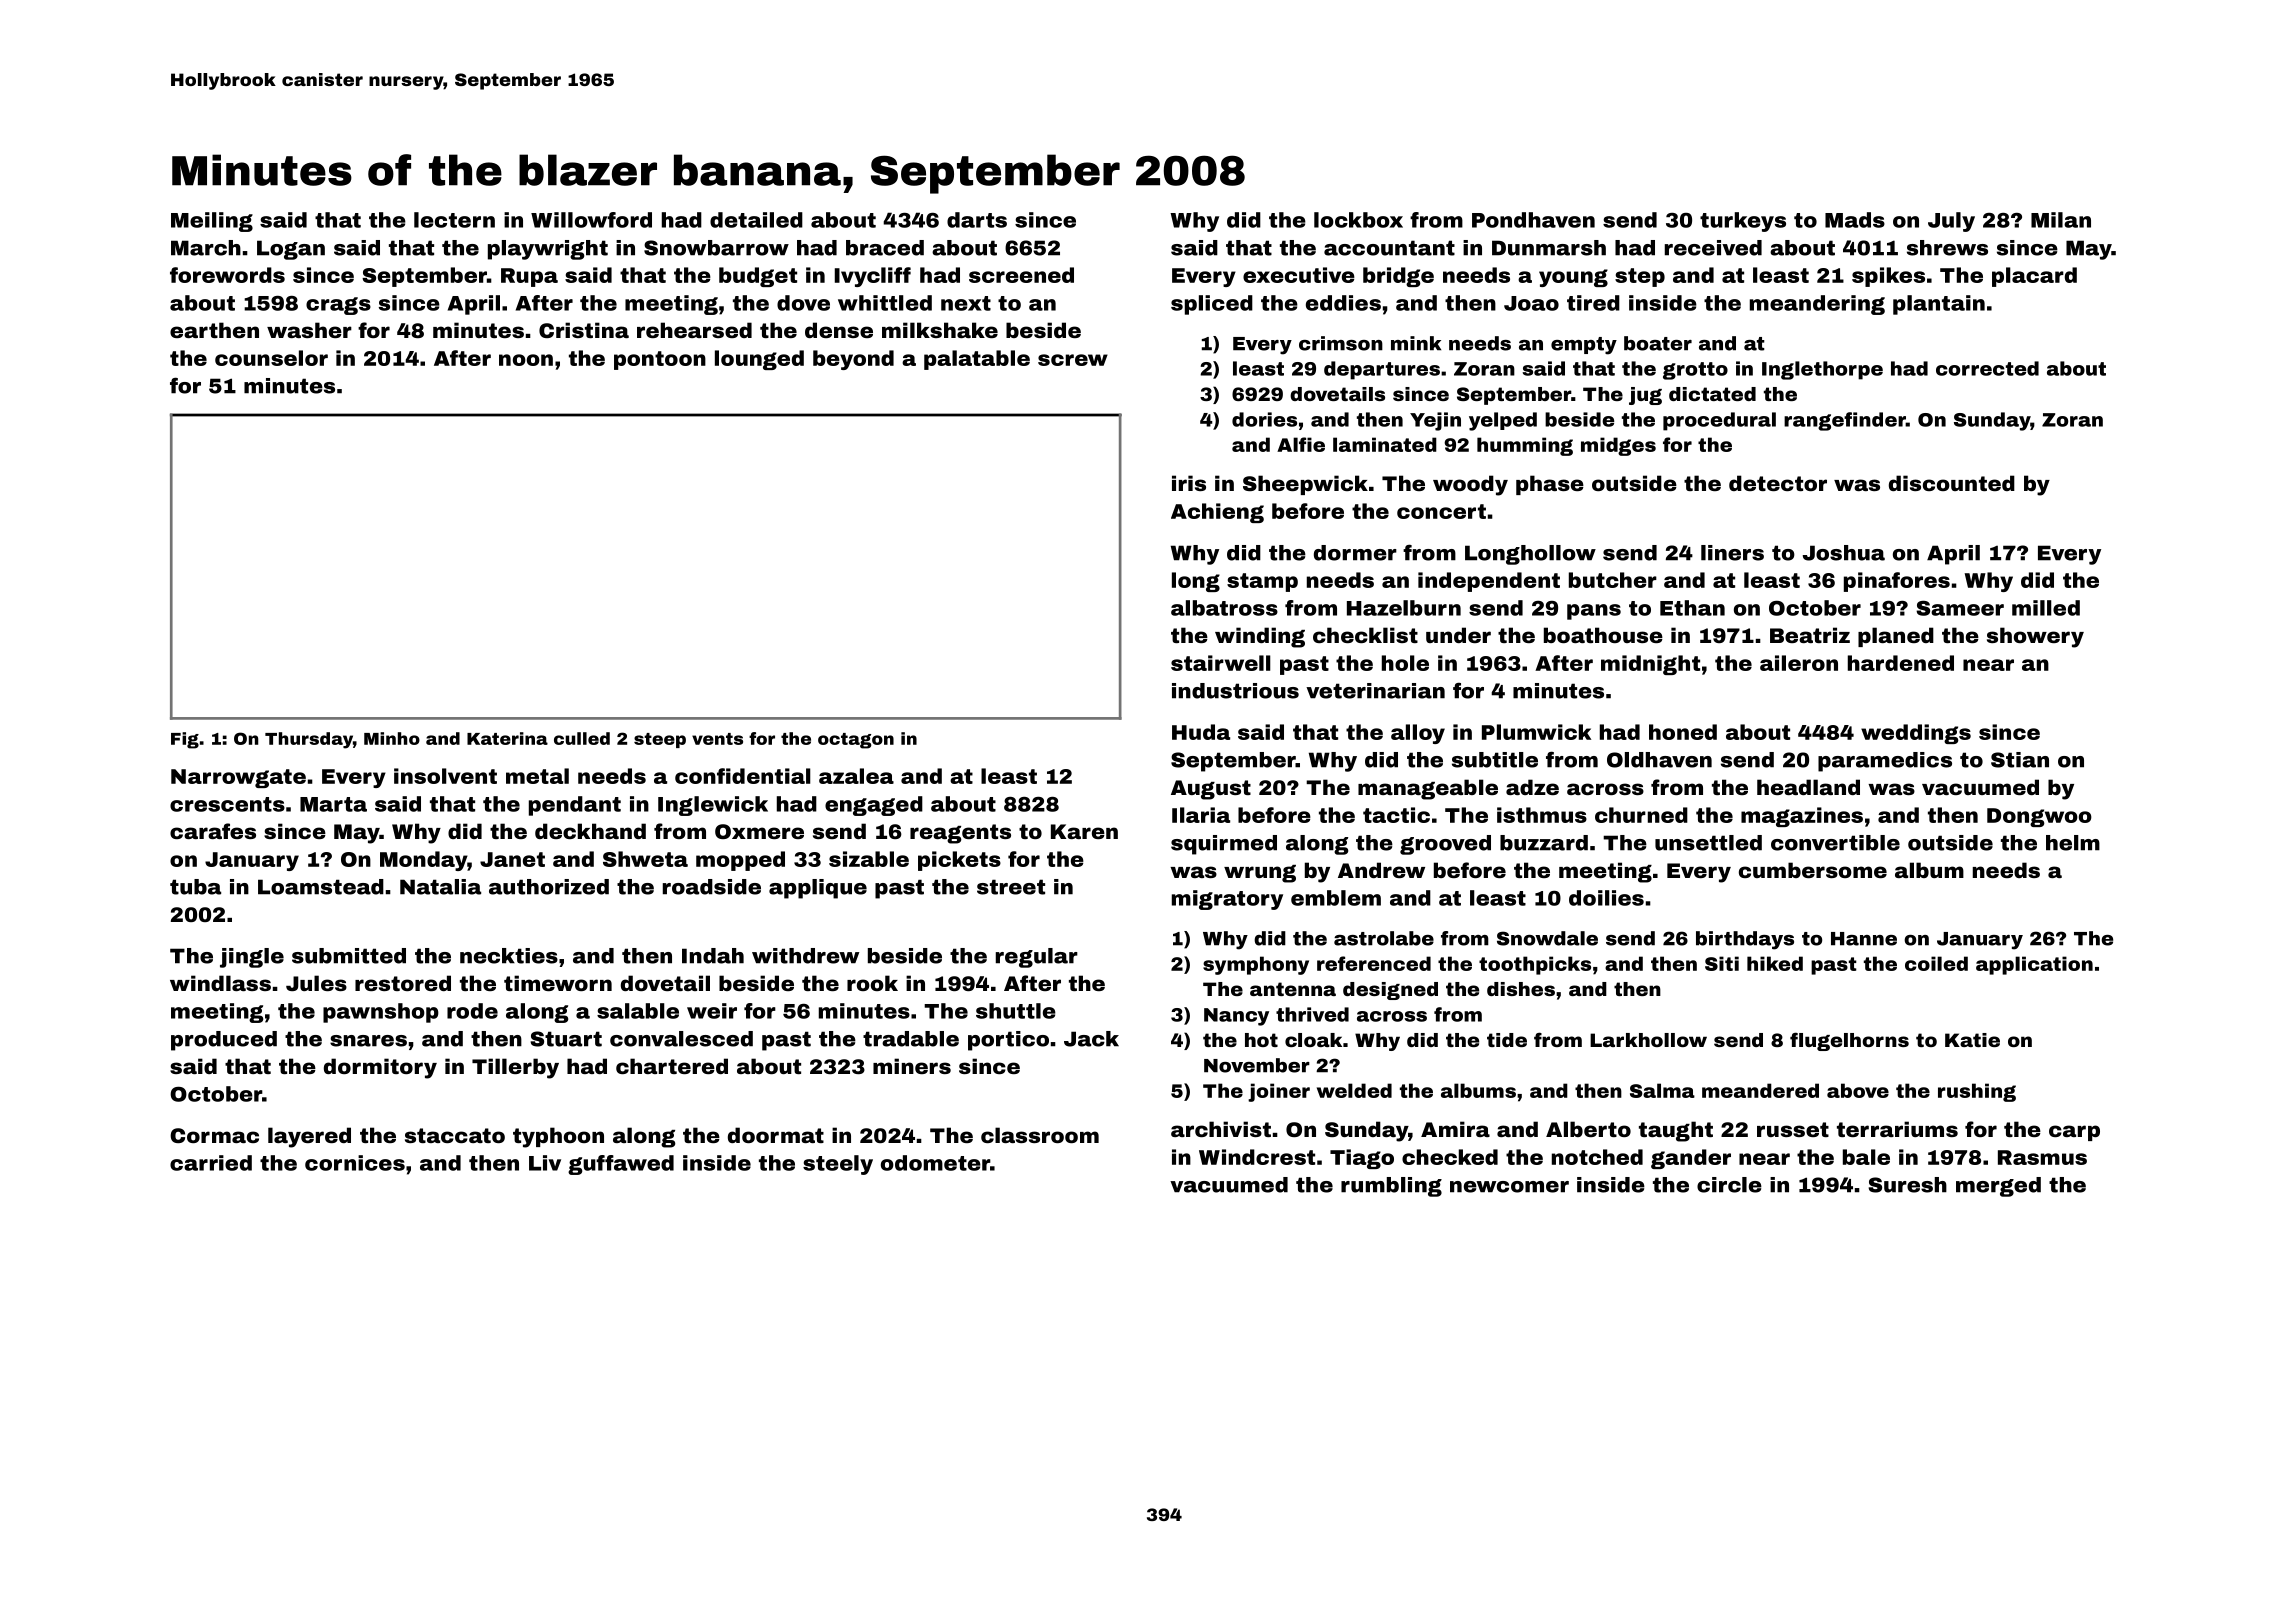 This page has width=2292, height=1620. What do you see at coordinates (1683, 732) in the page?
I see `honed` at bounding box center [1683, 732].
